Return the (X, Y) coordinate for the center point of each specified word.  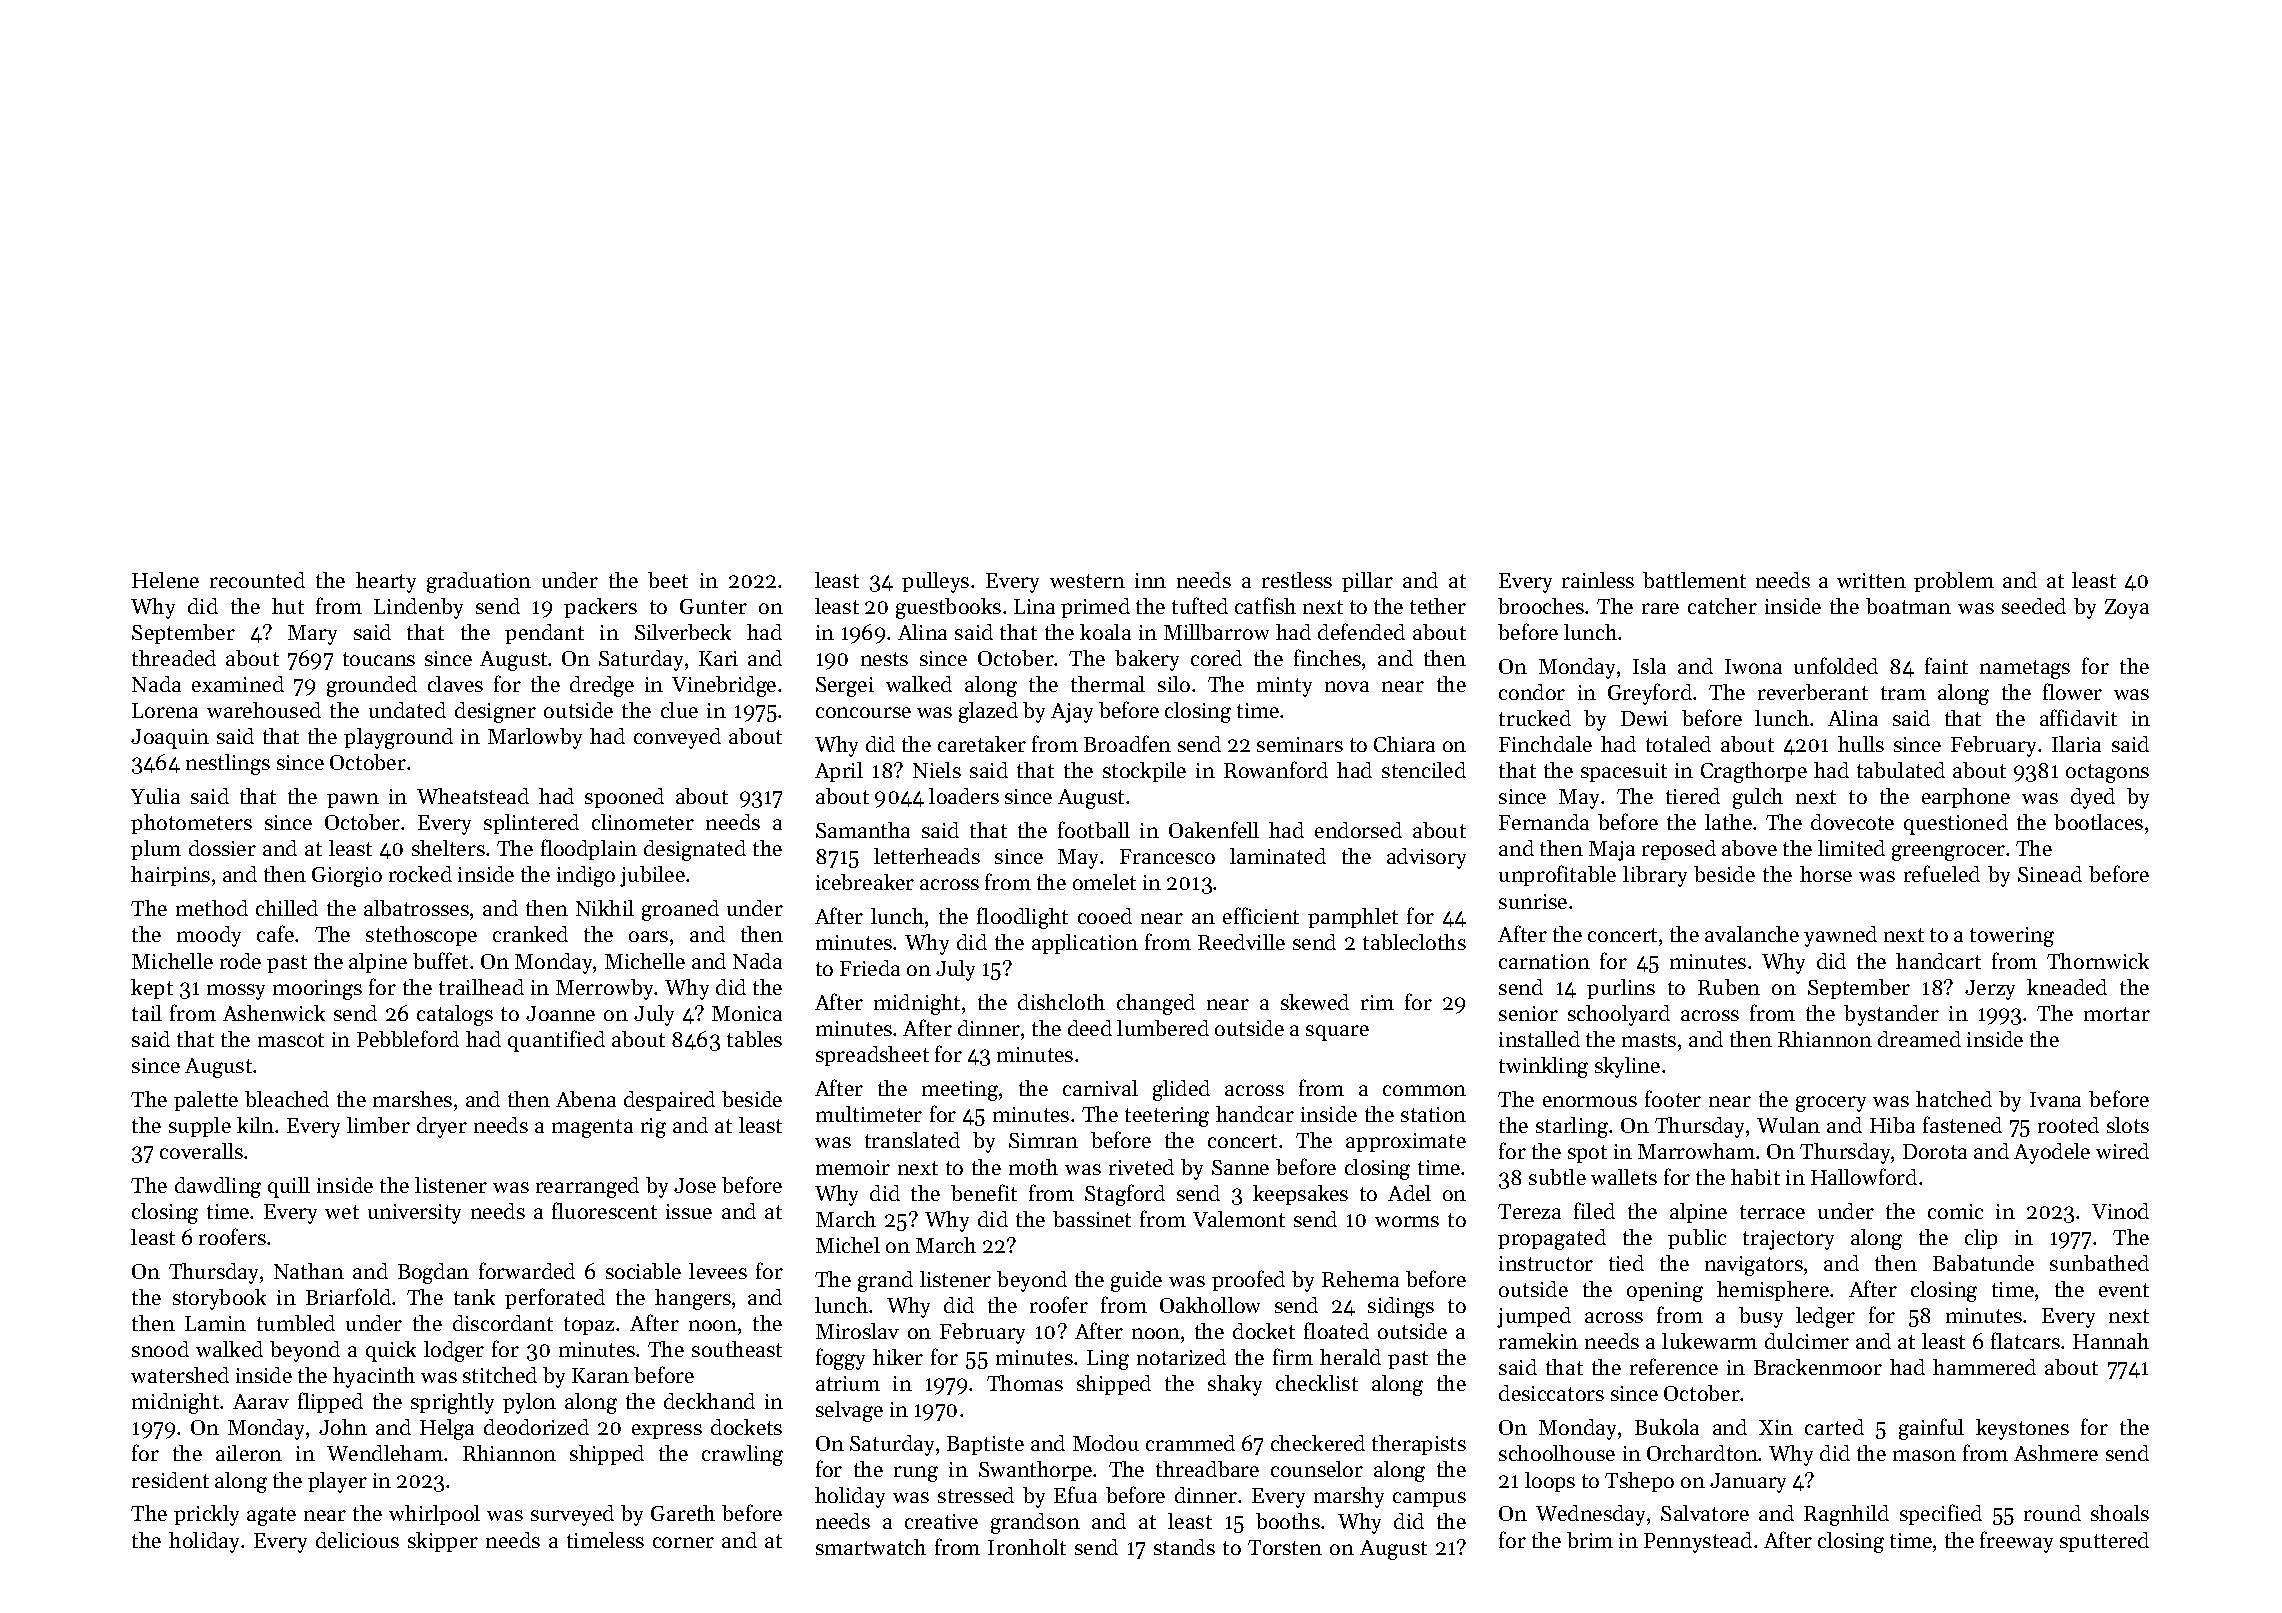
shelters (448, 848)
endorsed (1358, 830)
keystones (2022, 1429)
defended (1361, 631)
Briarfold (348, 1296)
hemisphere (1773, 1291)
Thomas (1025, 1383)
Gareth (683, 1513)
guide (1136, 1281)
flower (2072, 691)
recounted (257, 580)
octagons (2107, 773)
